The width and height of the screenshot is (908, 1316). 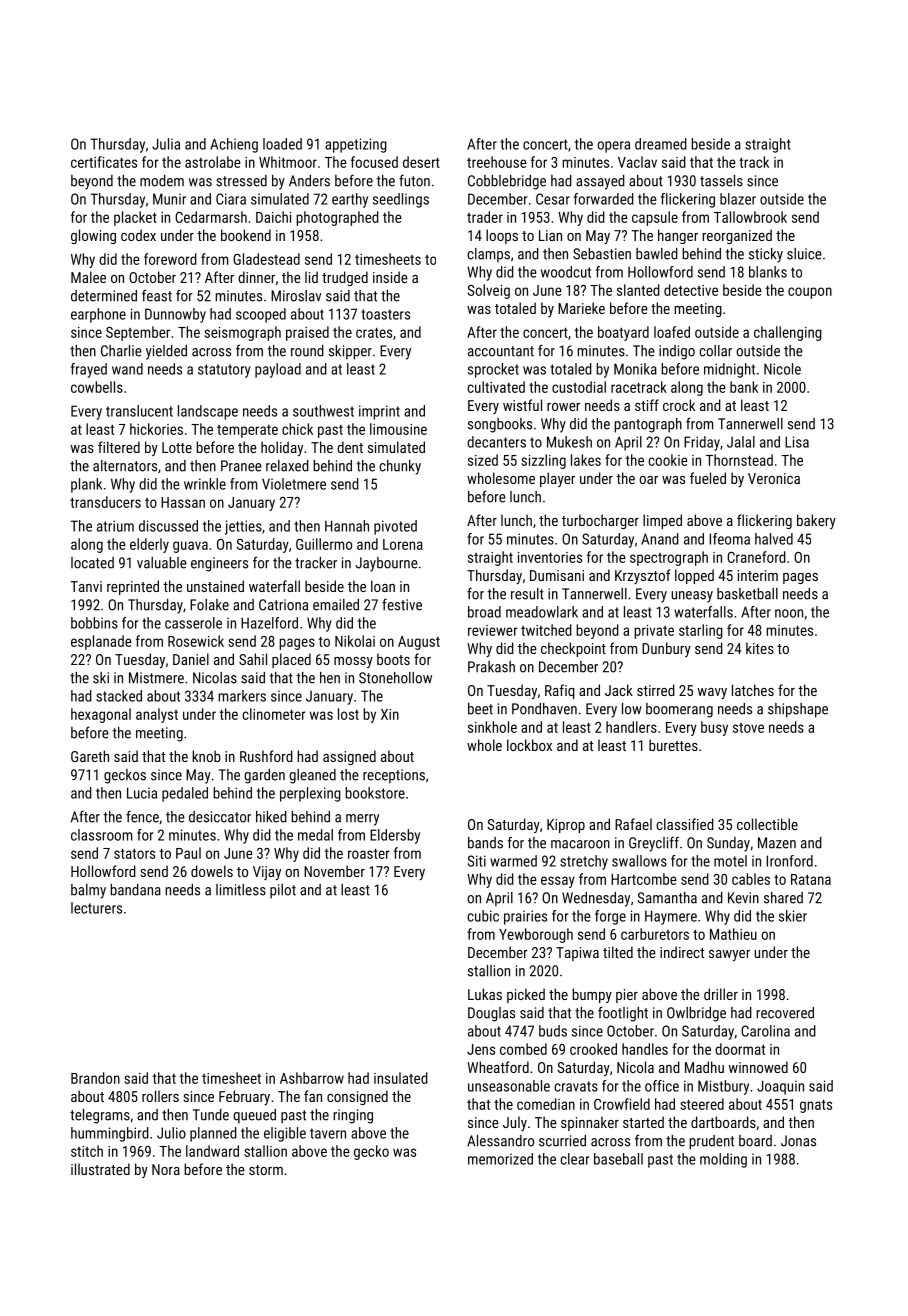 I want to click on spectrograph, so click(x=669, y=558).
